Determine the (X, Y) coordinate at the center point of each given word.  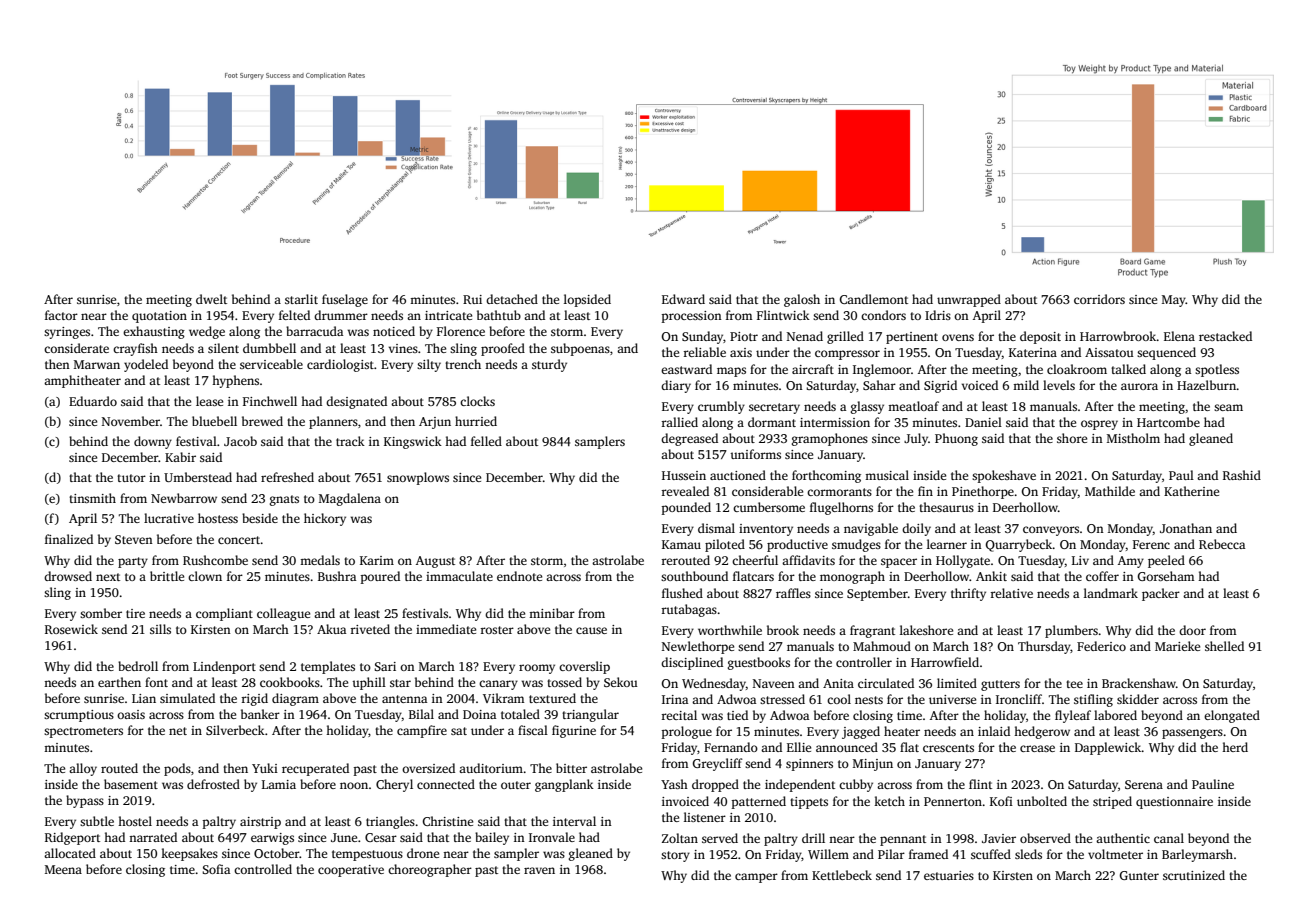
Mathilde (1110, 491)
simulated (187, 698)
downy (153, 442)
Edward (683, 299)
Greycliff (717, 764)
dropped (715, 785)
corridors (1099, 299)
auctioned (738, 475)
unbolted (1042, 801)
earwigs (272, 839)
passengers (1192, 734)
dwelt (211, 299)
